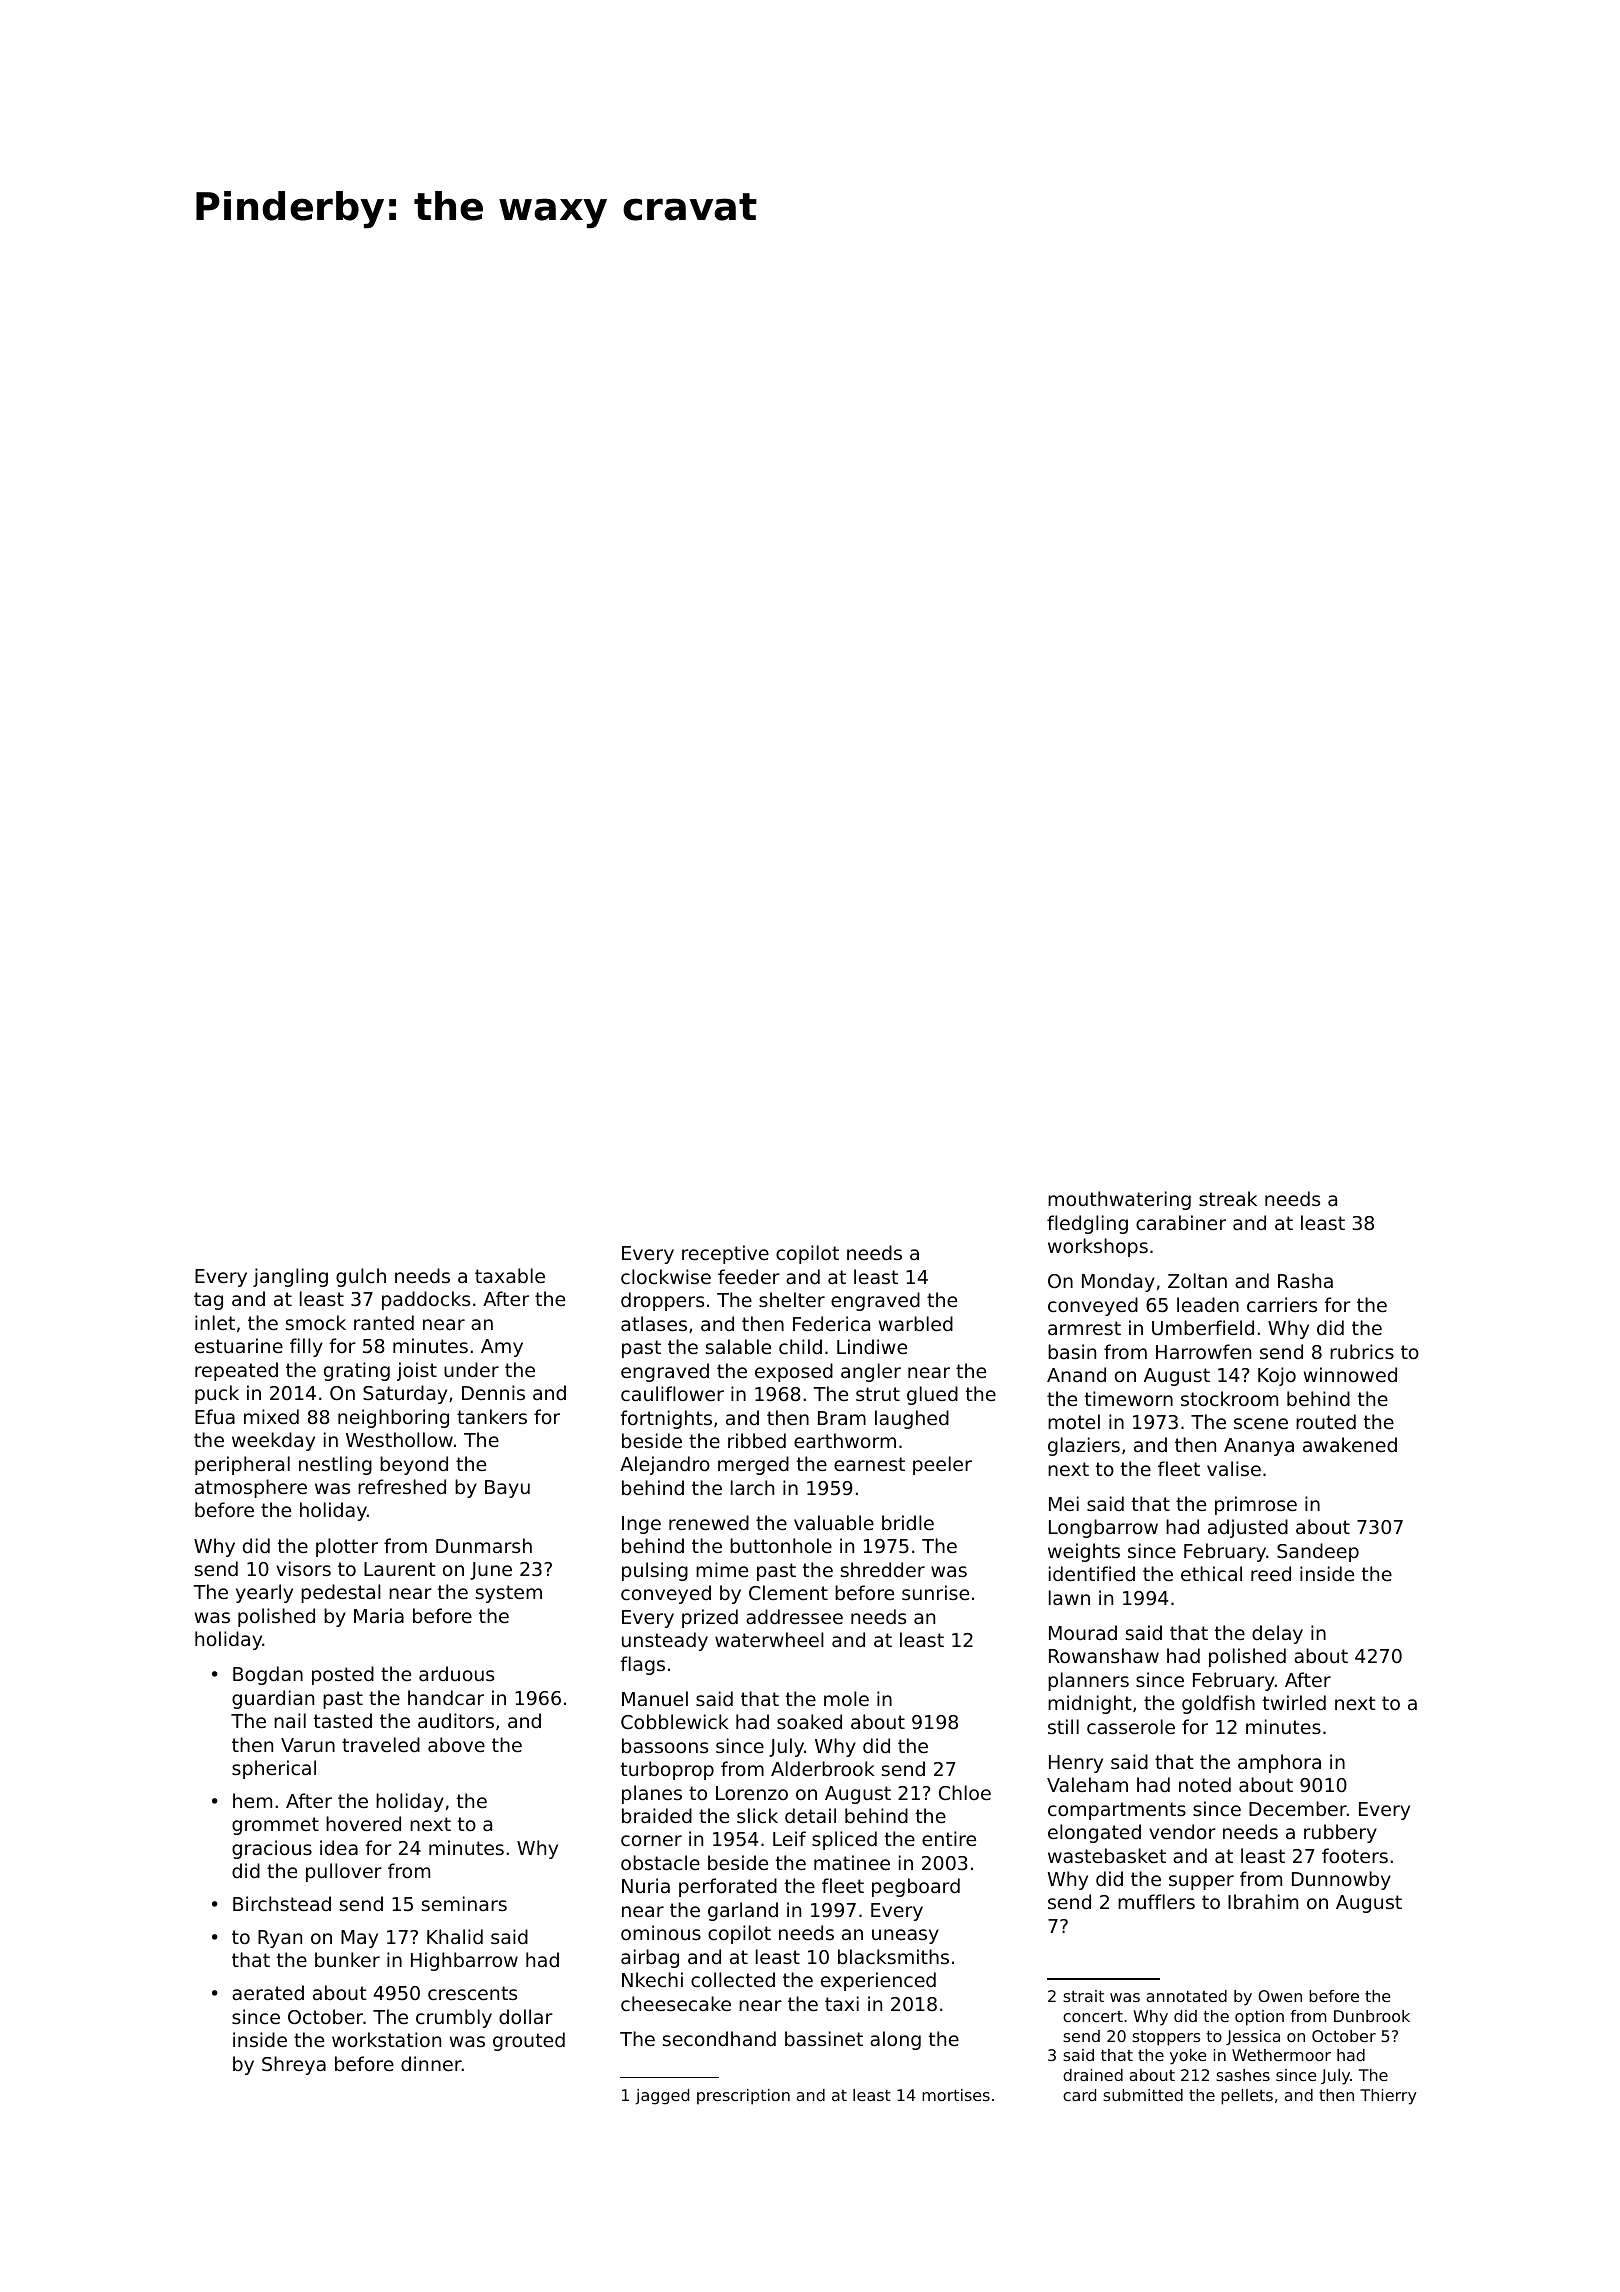  I want to click on receptive, so click(725, 1254).
